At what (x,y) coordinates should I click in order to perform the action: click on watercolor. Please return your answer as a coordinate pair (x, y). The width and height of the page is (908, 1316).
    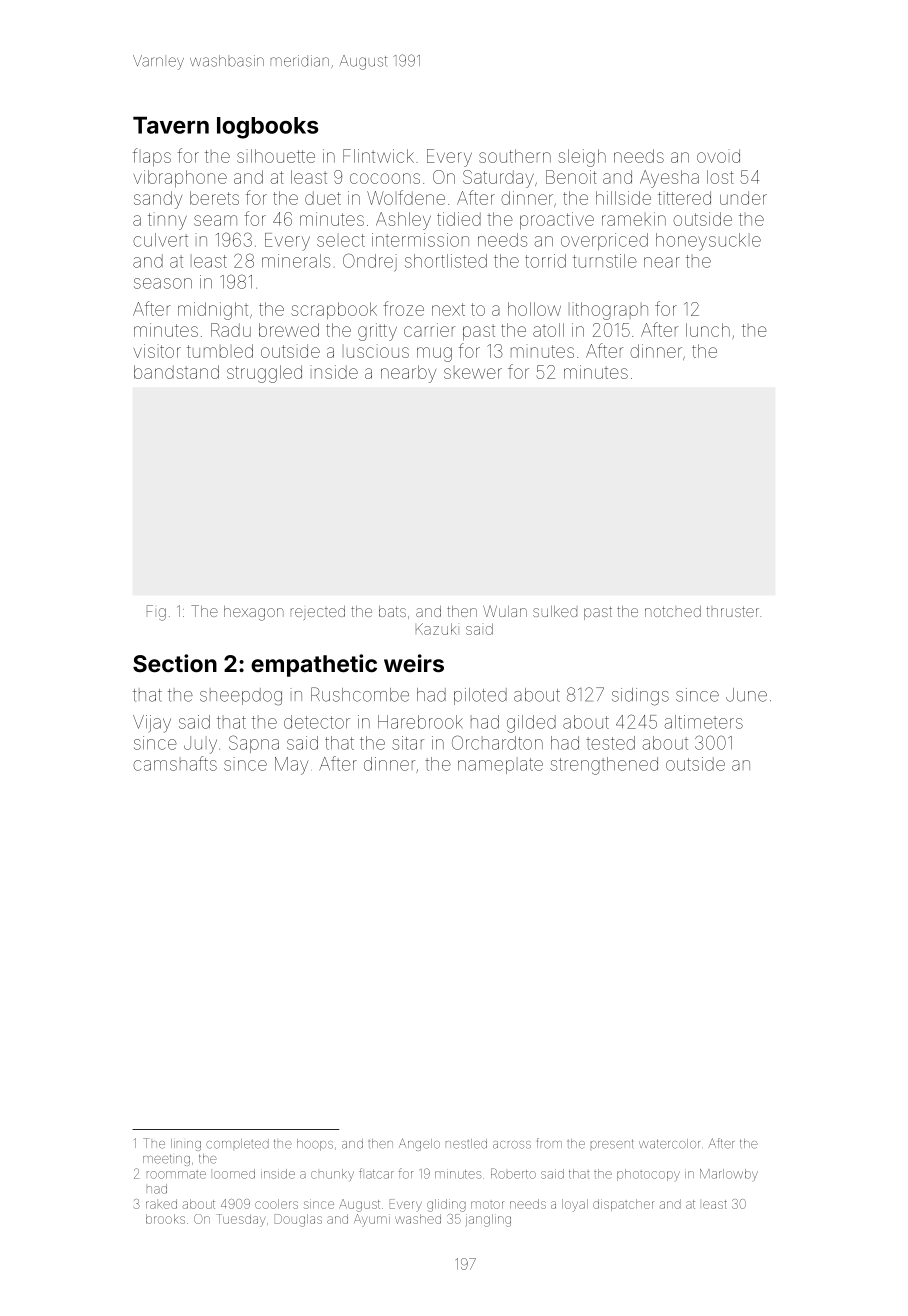
    Looking at the image, I should click on (669, 1144).
